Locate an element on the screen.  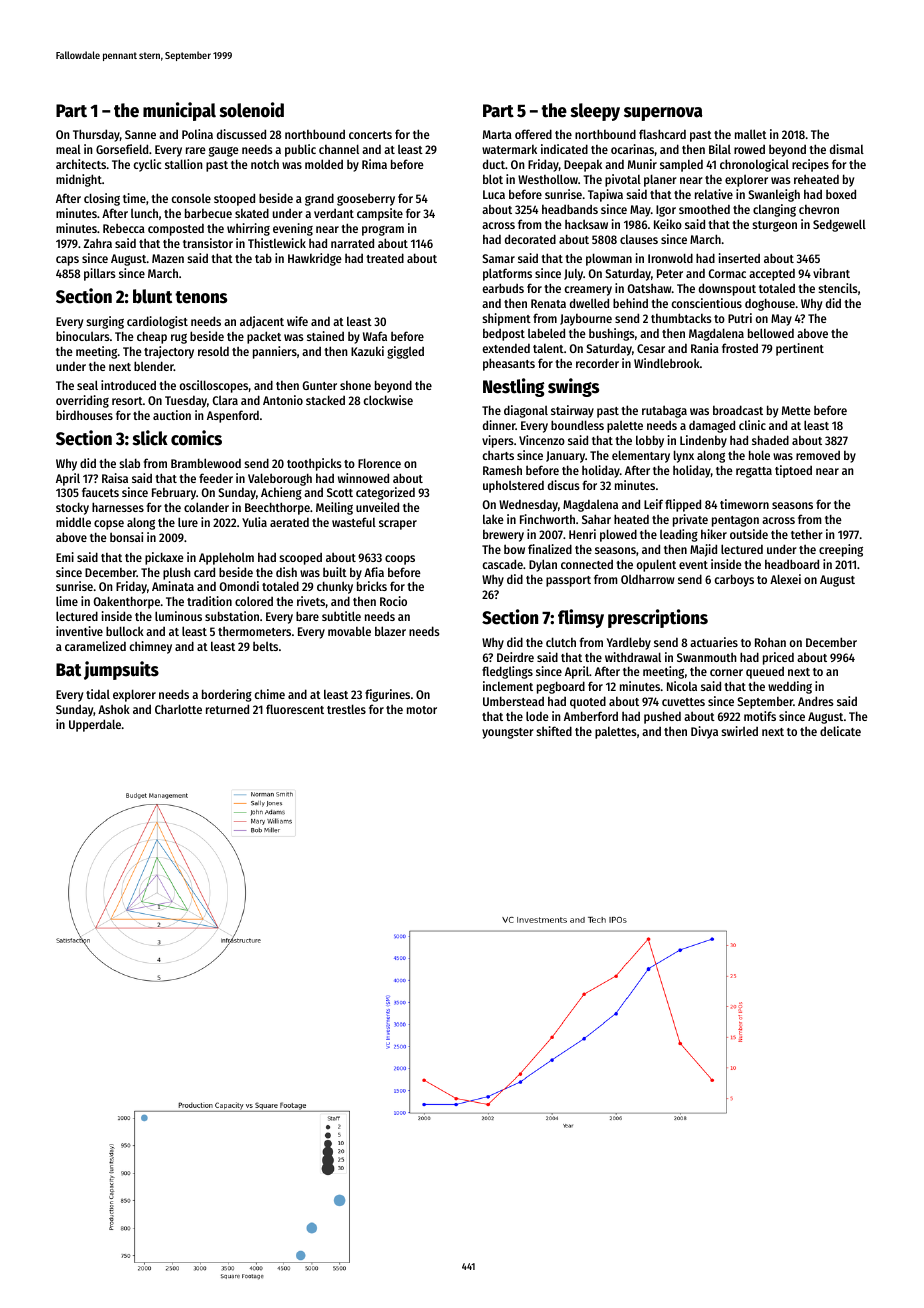
youngster is located at coordinates (508, 733).
